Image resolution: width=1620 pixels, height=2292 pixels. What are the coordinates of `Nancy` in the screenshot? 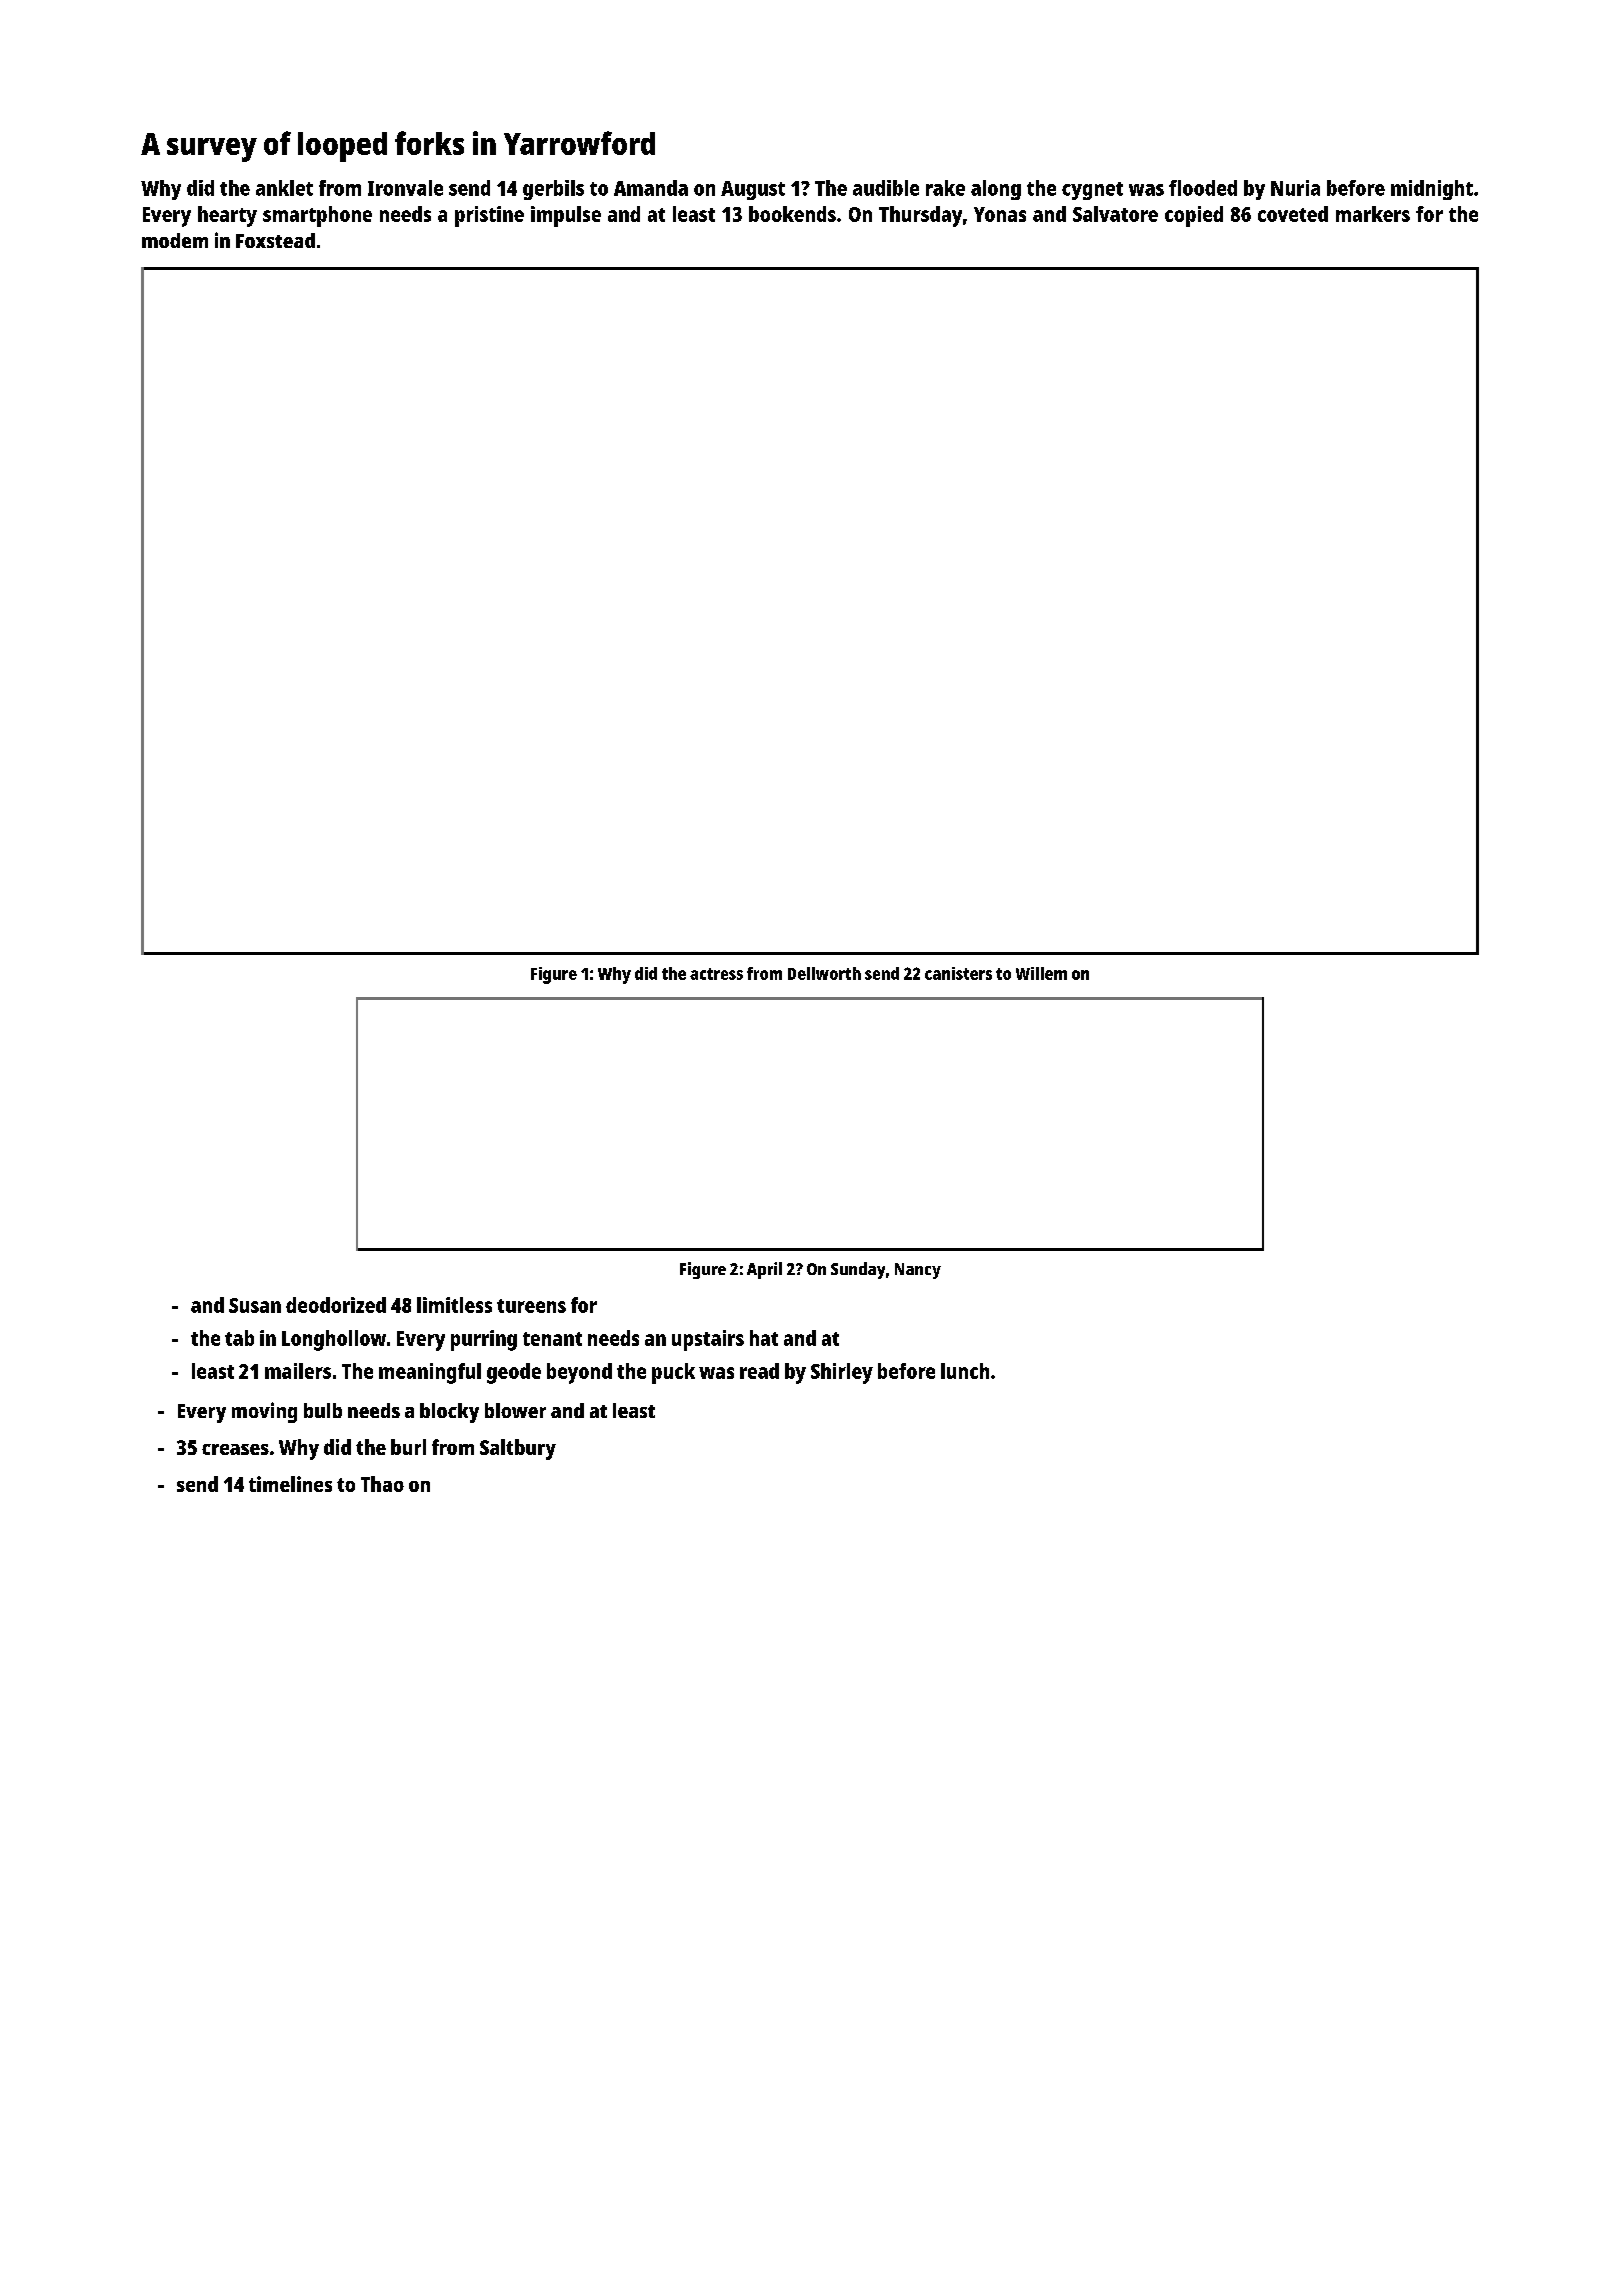 It's located at (918, 1271).
